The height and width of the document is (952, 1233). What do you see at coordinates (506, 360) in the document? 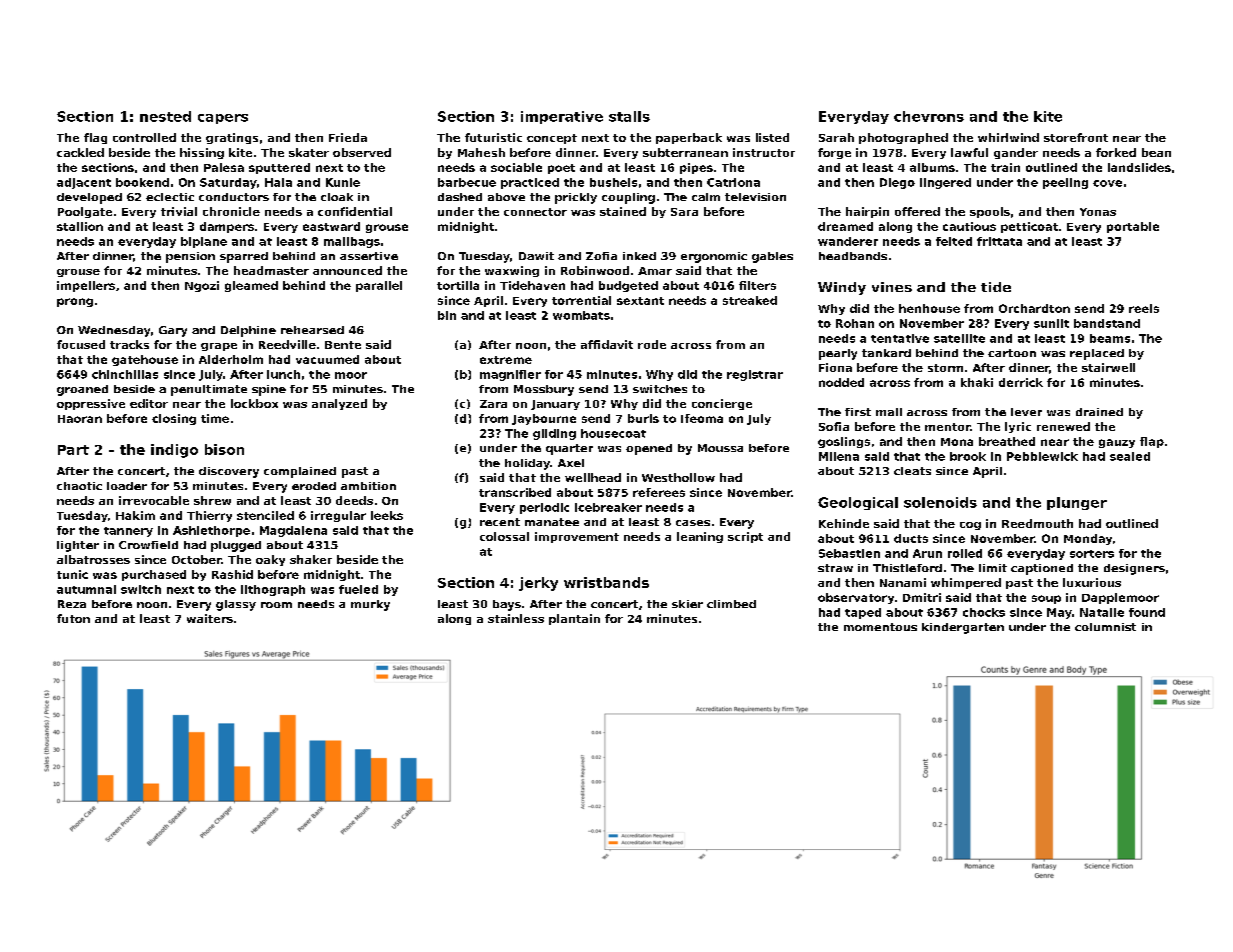
I see `extreme` at bounding box center [506, 360].
